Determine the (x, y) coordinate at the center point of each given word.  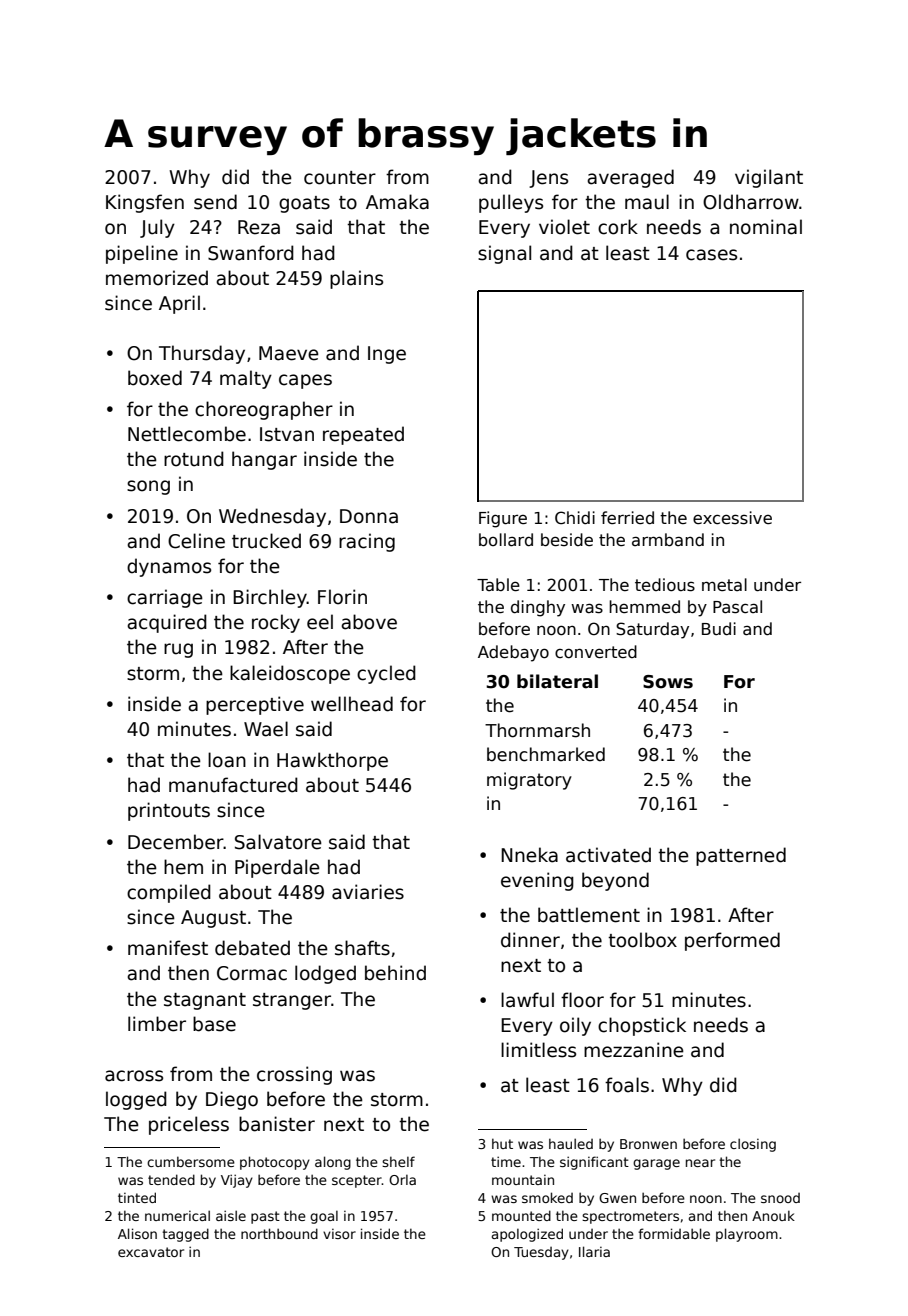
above (369, 622)
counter (340, 178)
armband (668, 539)
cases (711, 255)
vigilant (769, 178)
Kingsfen (145, 203)
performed (732, 941)
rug (178, 650)
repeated (363, 435)
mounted (521, 1215)
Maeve (289, 353)
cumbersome (191, 1161)
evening (537, 881)
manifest (168, 948)
